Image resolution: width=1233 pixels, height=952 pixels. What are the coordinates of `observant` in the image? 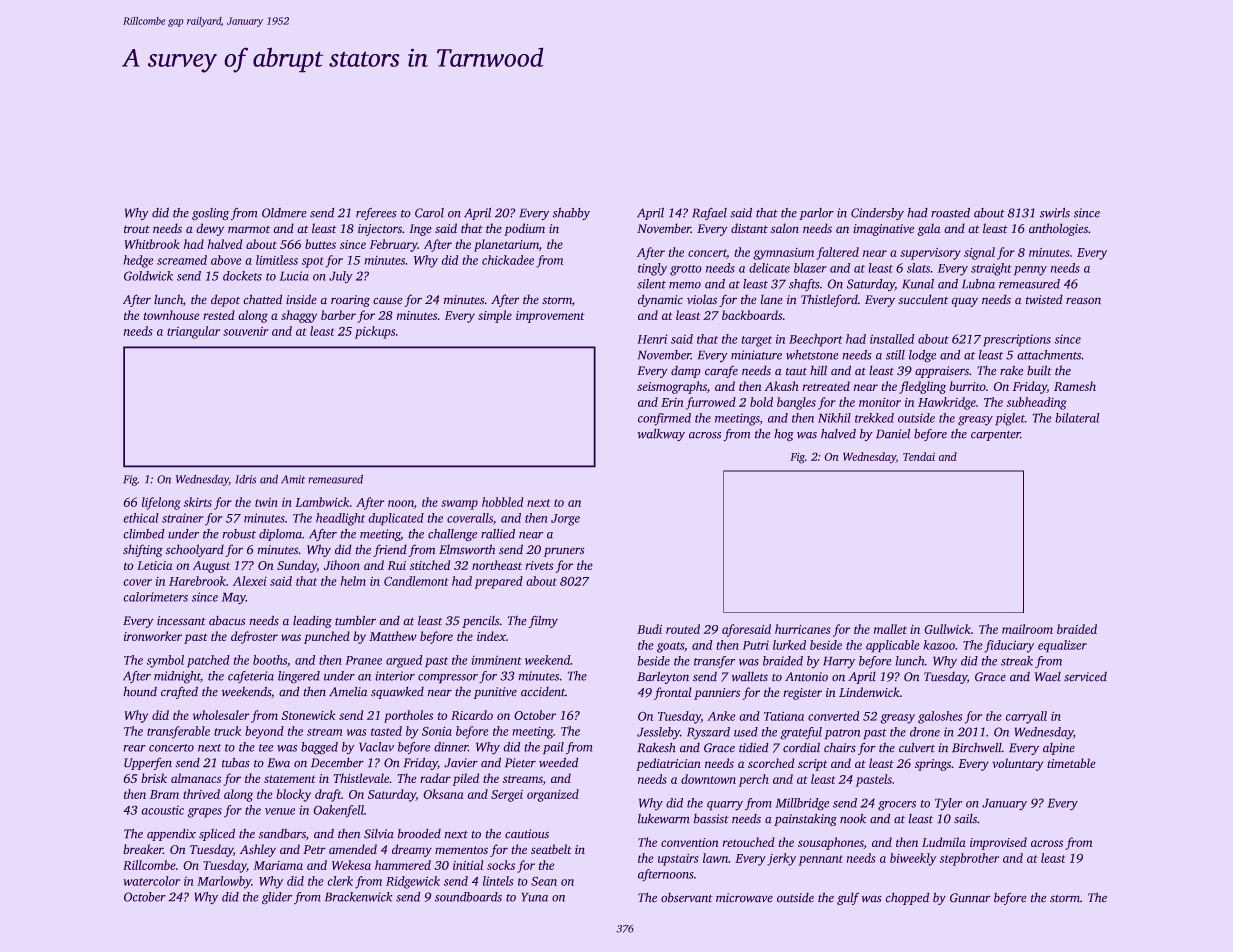 It's located at (687, 897).
